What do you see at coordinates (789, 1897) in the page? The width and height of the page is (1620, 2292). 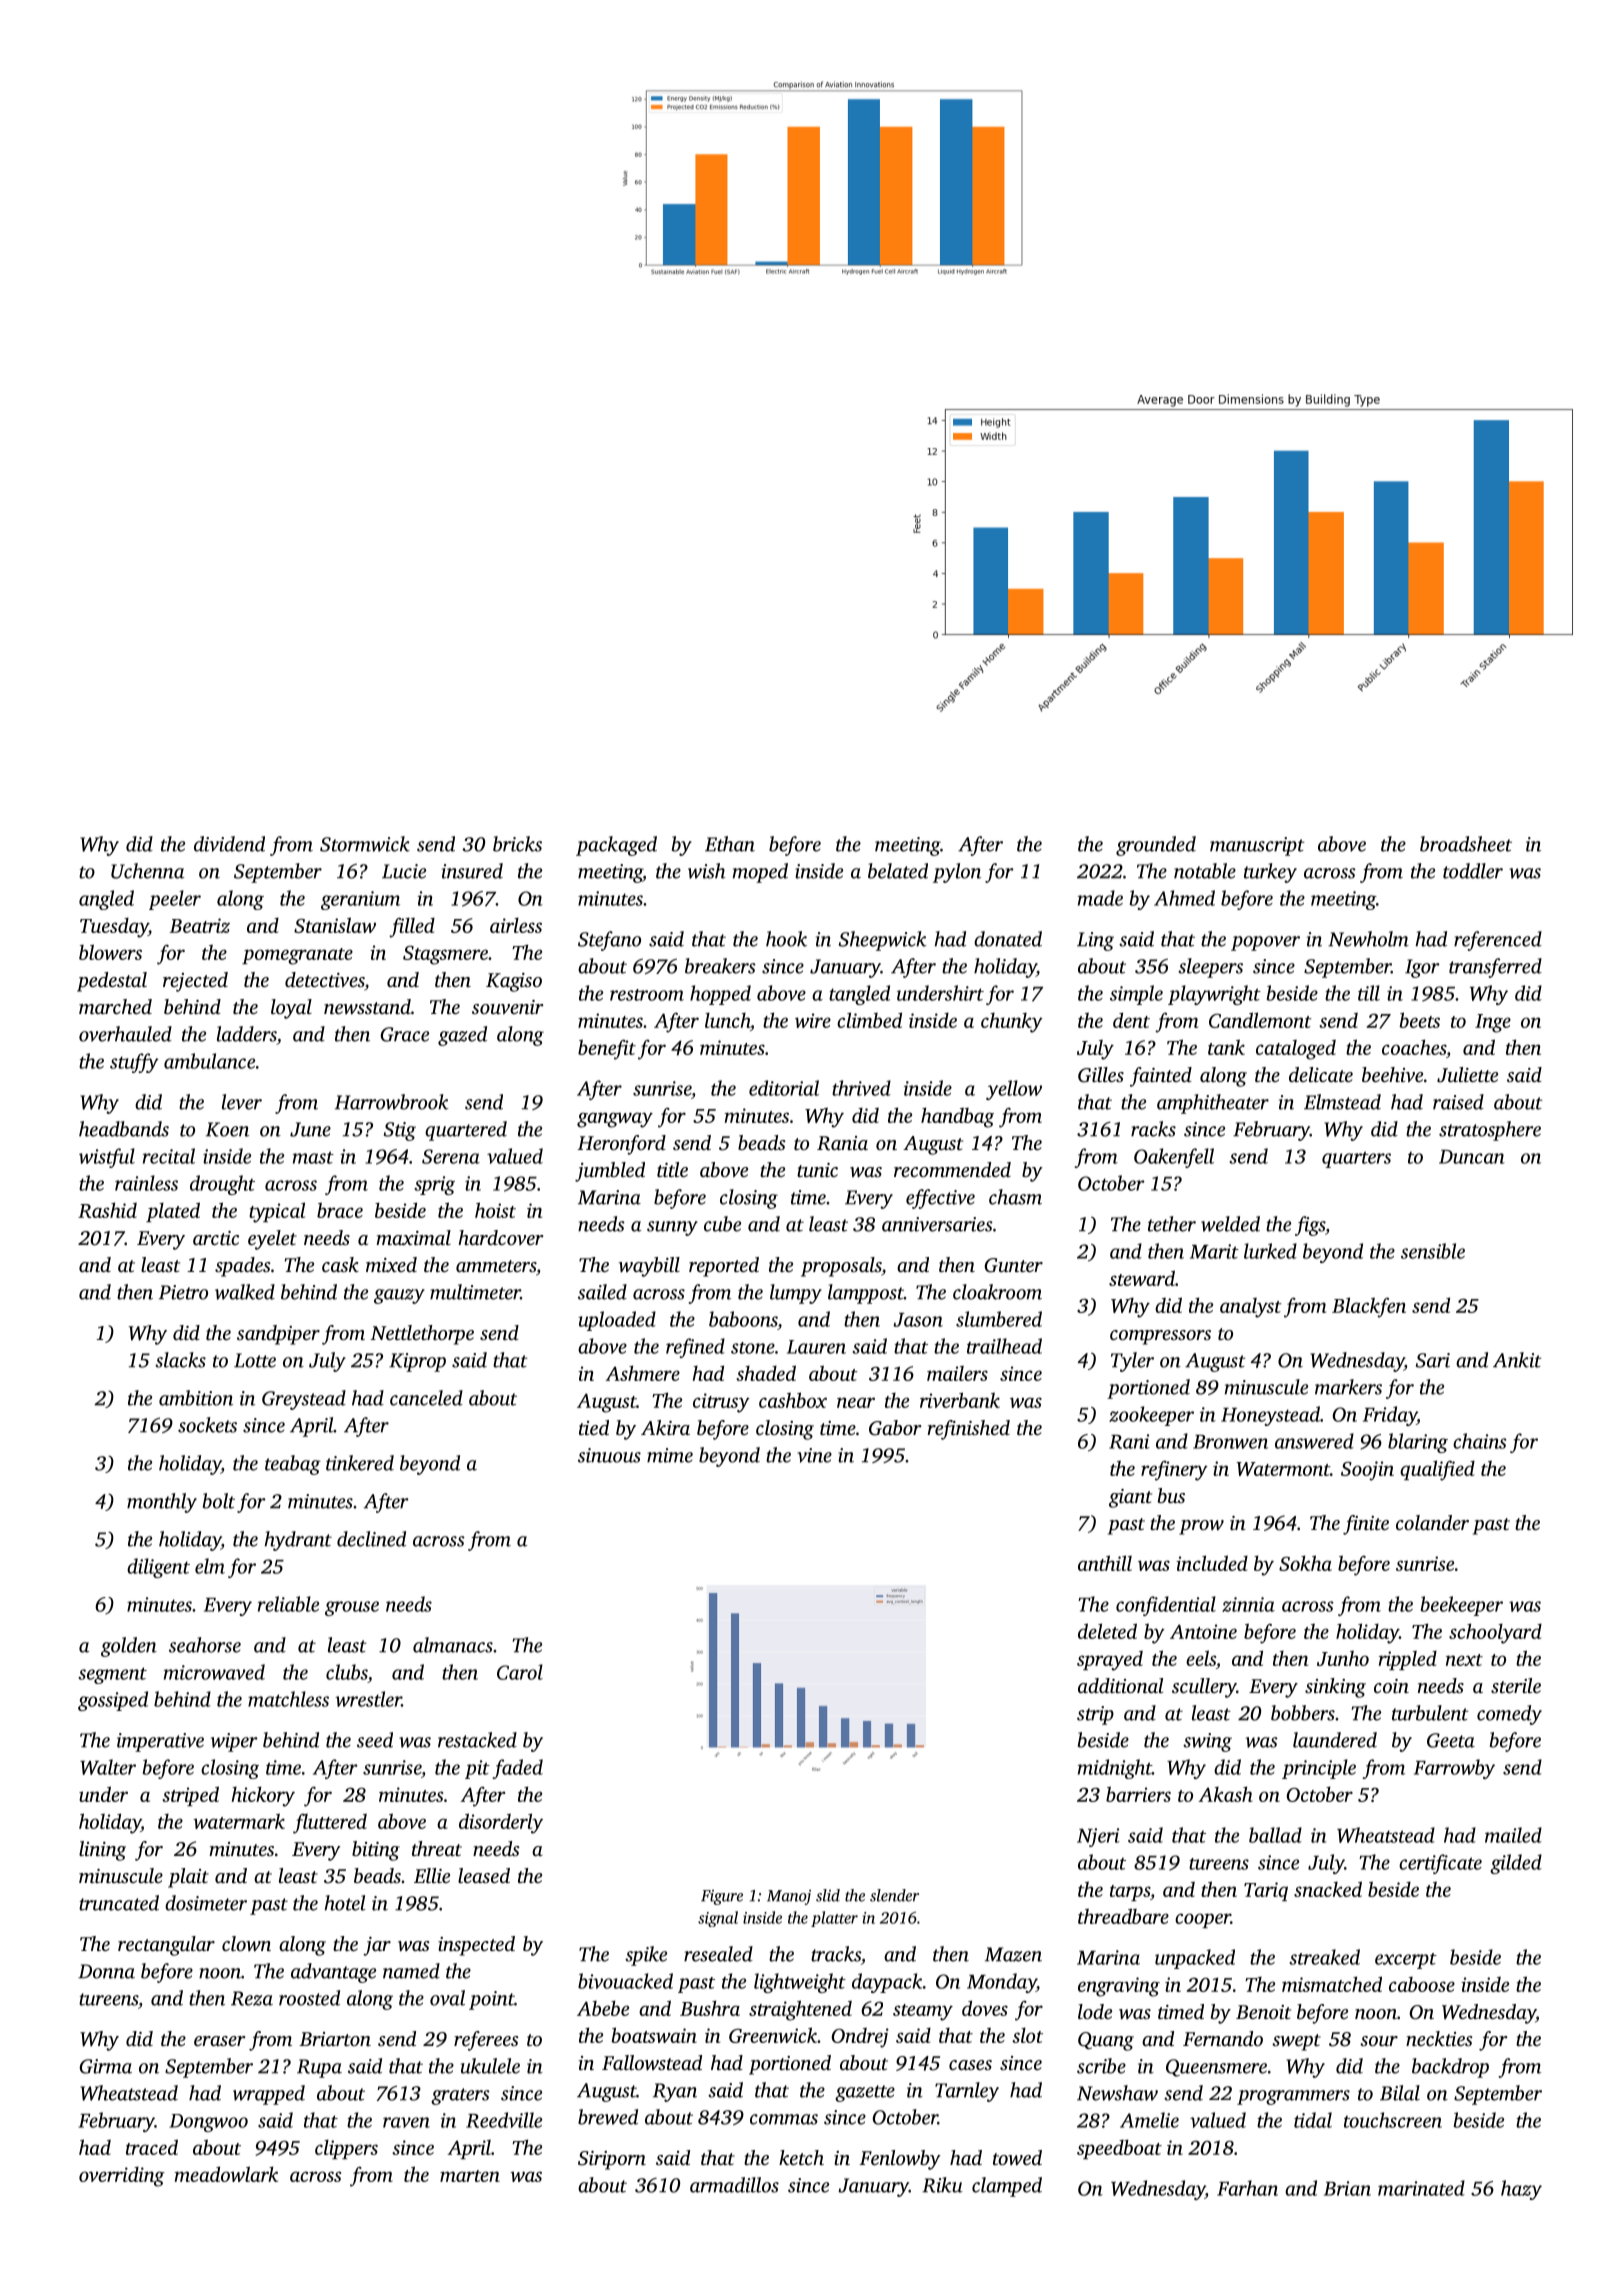 I see `Manoj` at bounding box center [789, 1897].
